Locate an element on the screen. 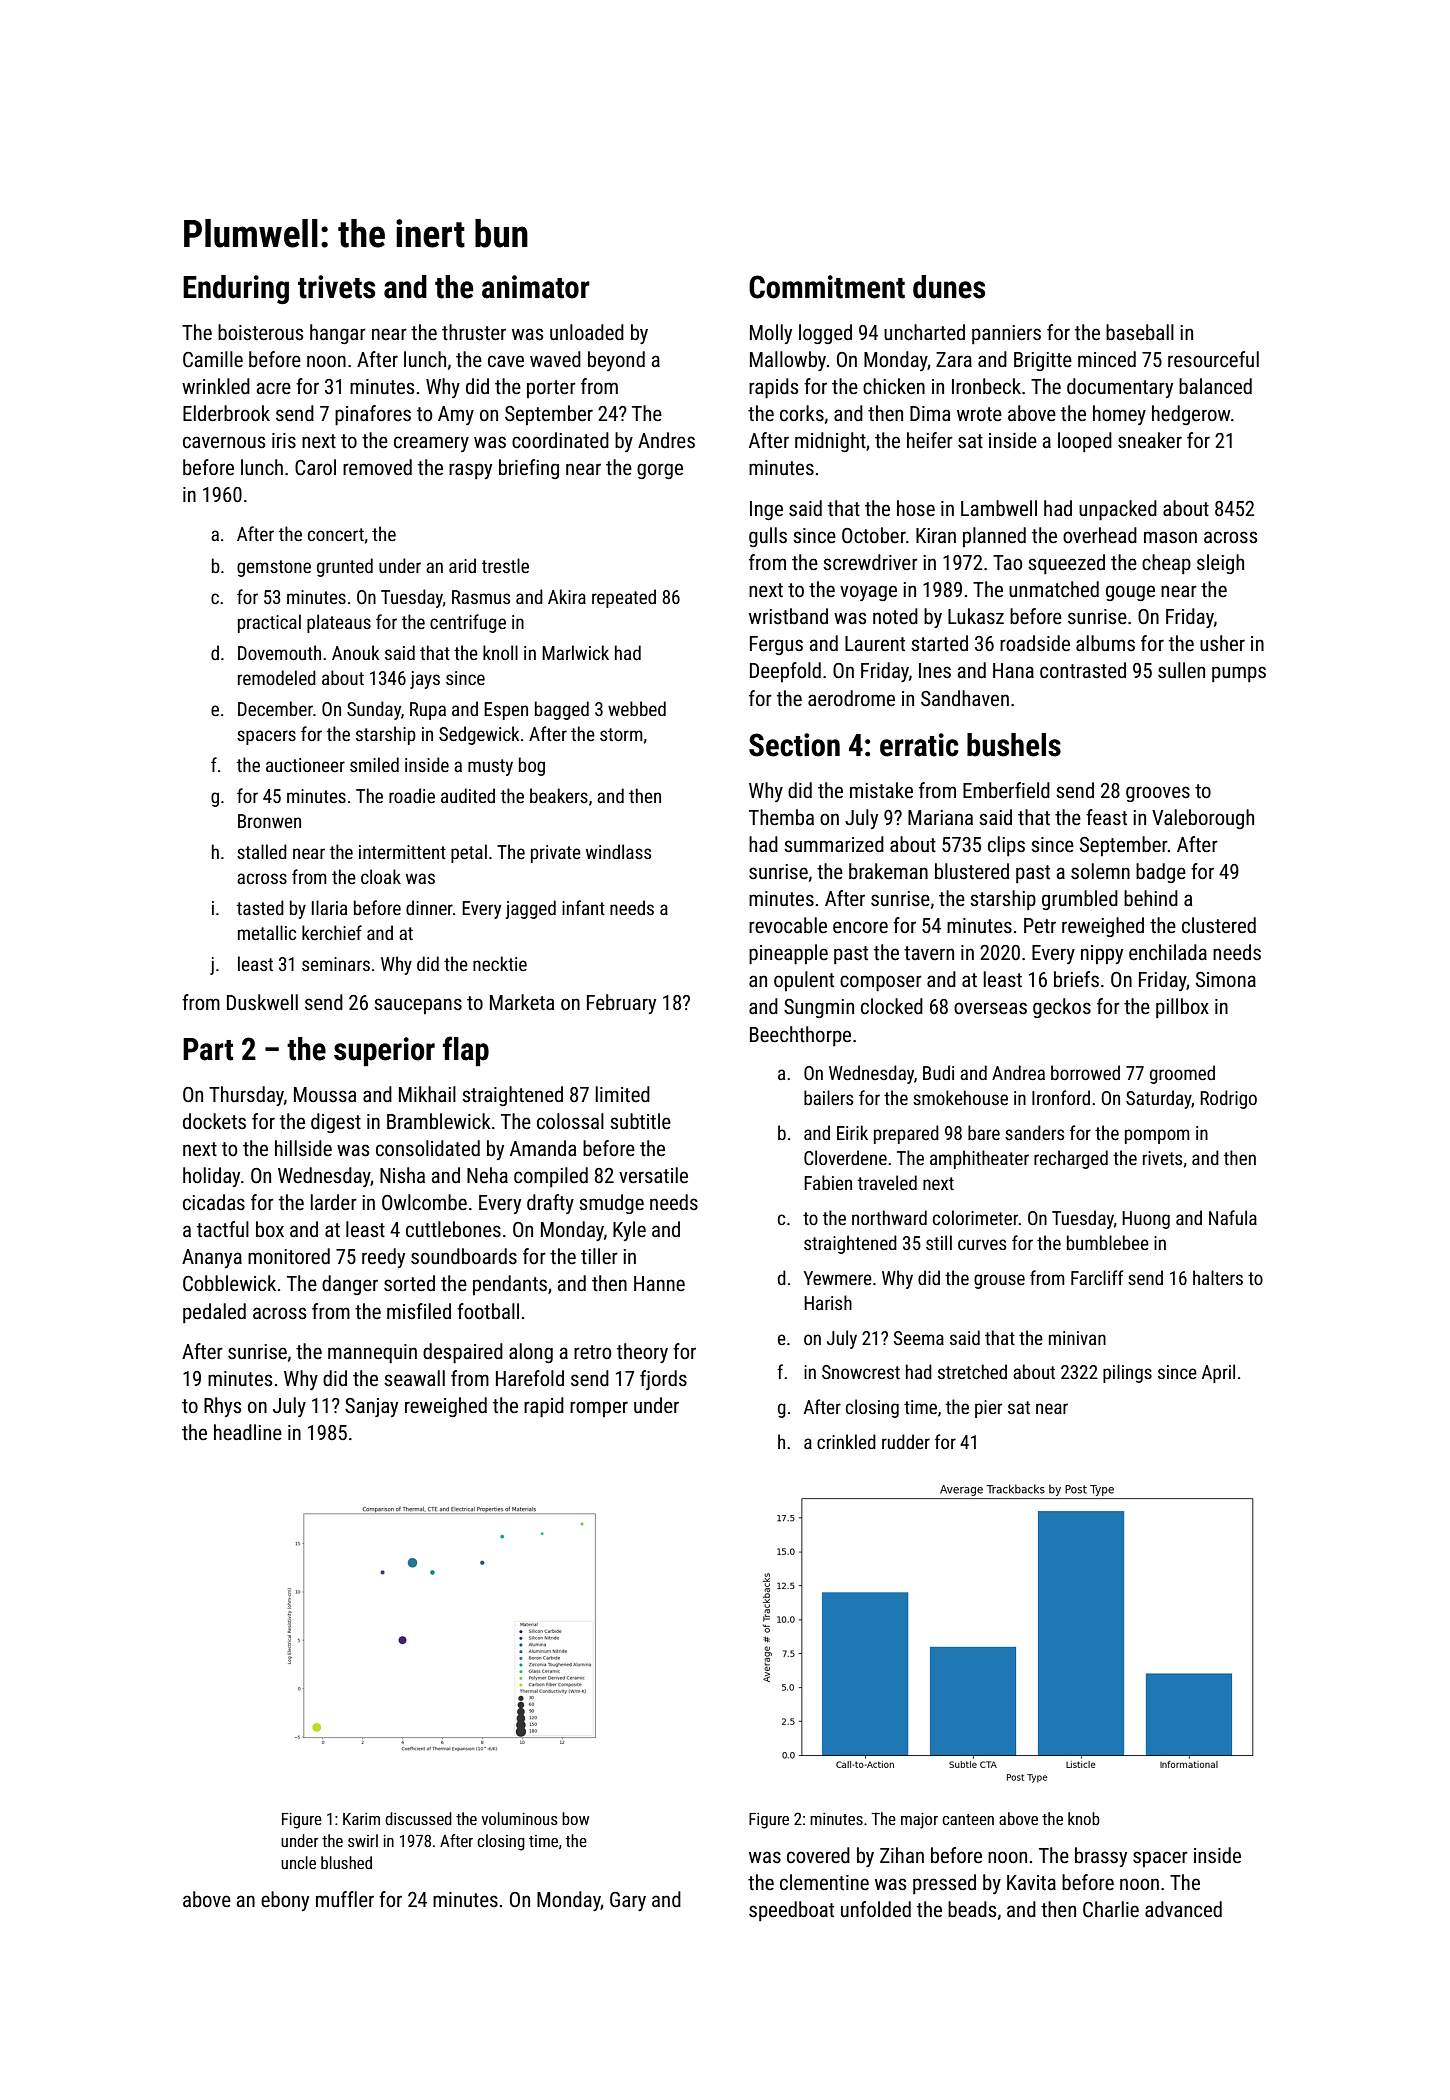 The height and width of the screenshot is (2100, 1450). Gary is located at coordinates (628, 1901).
